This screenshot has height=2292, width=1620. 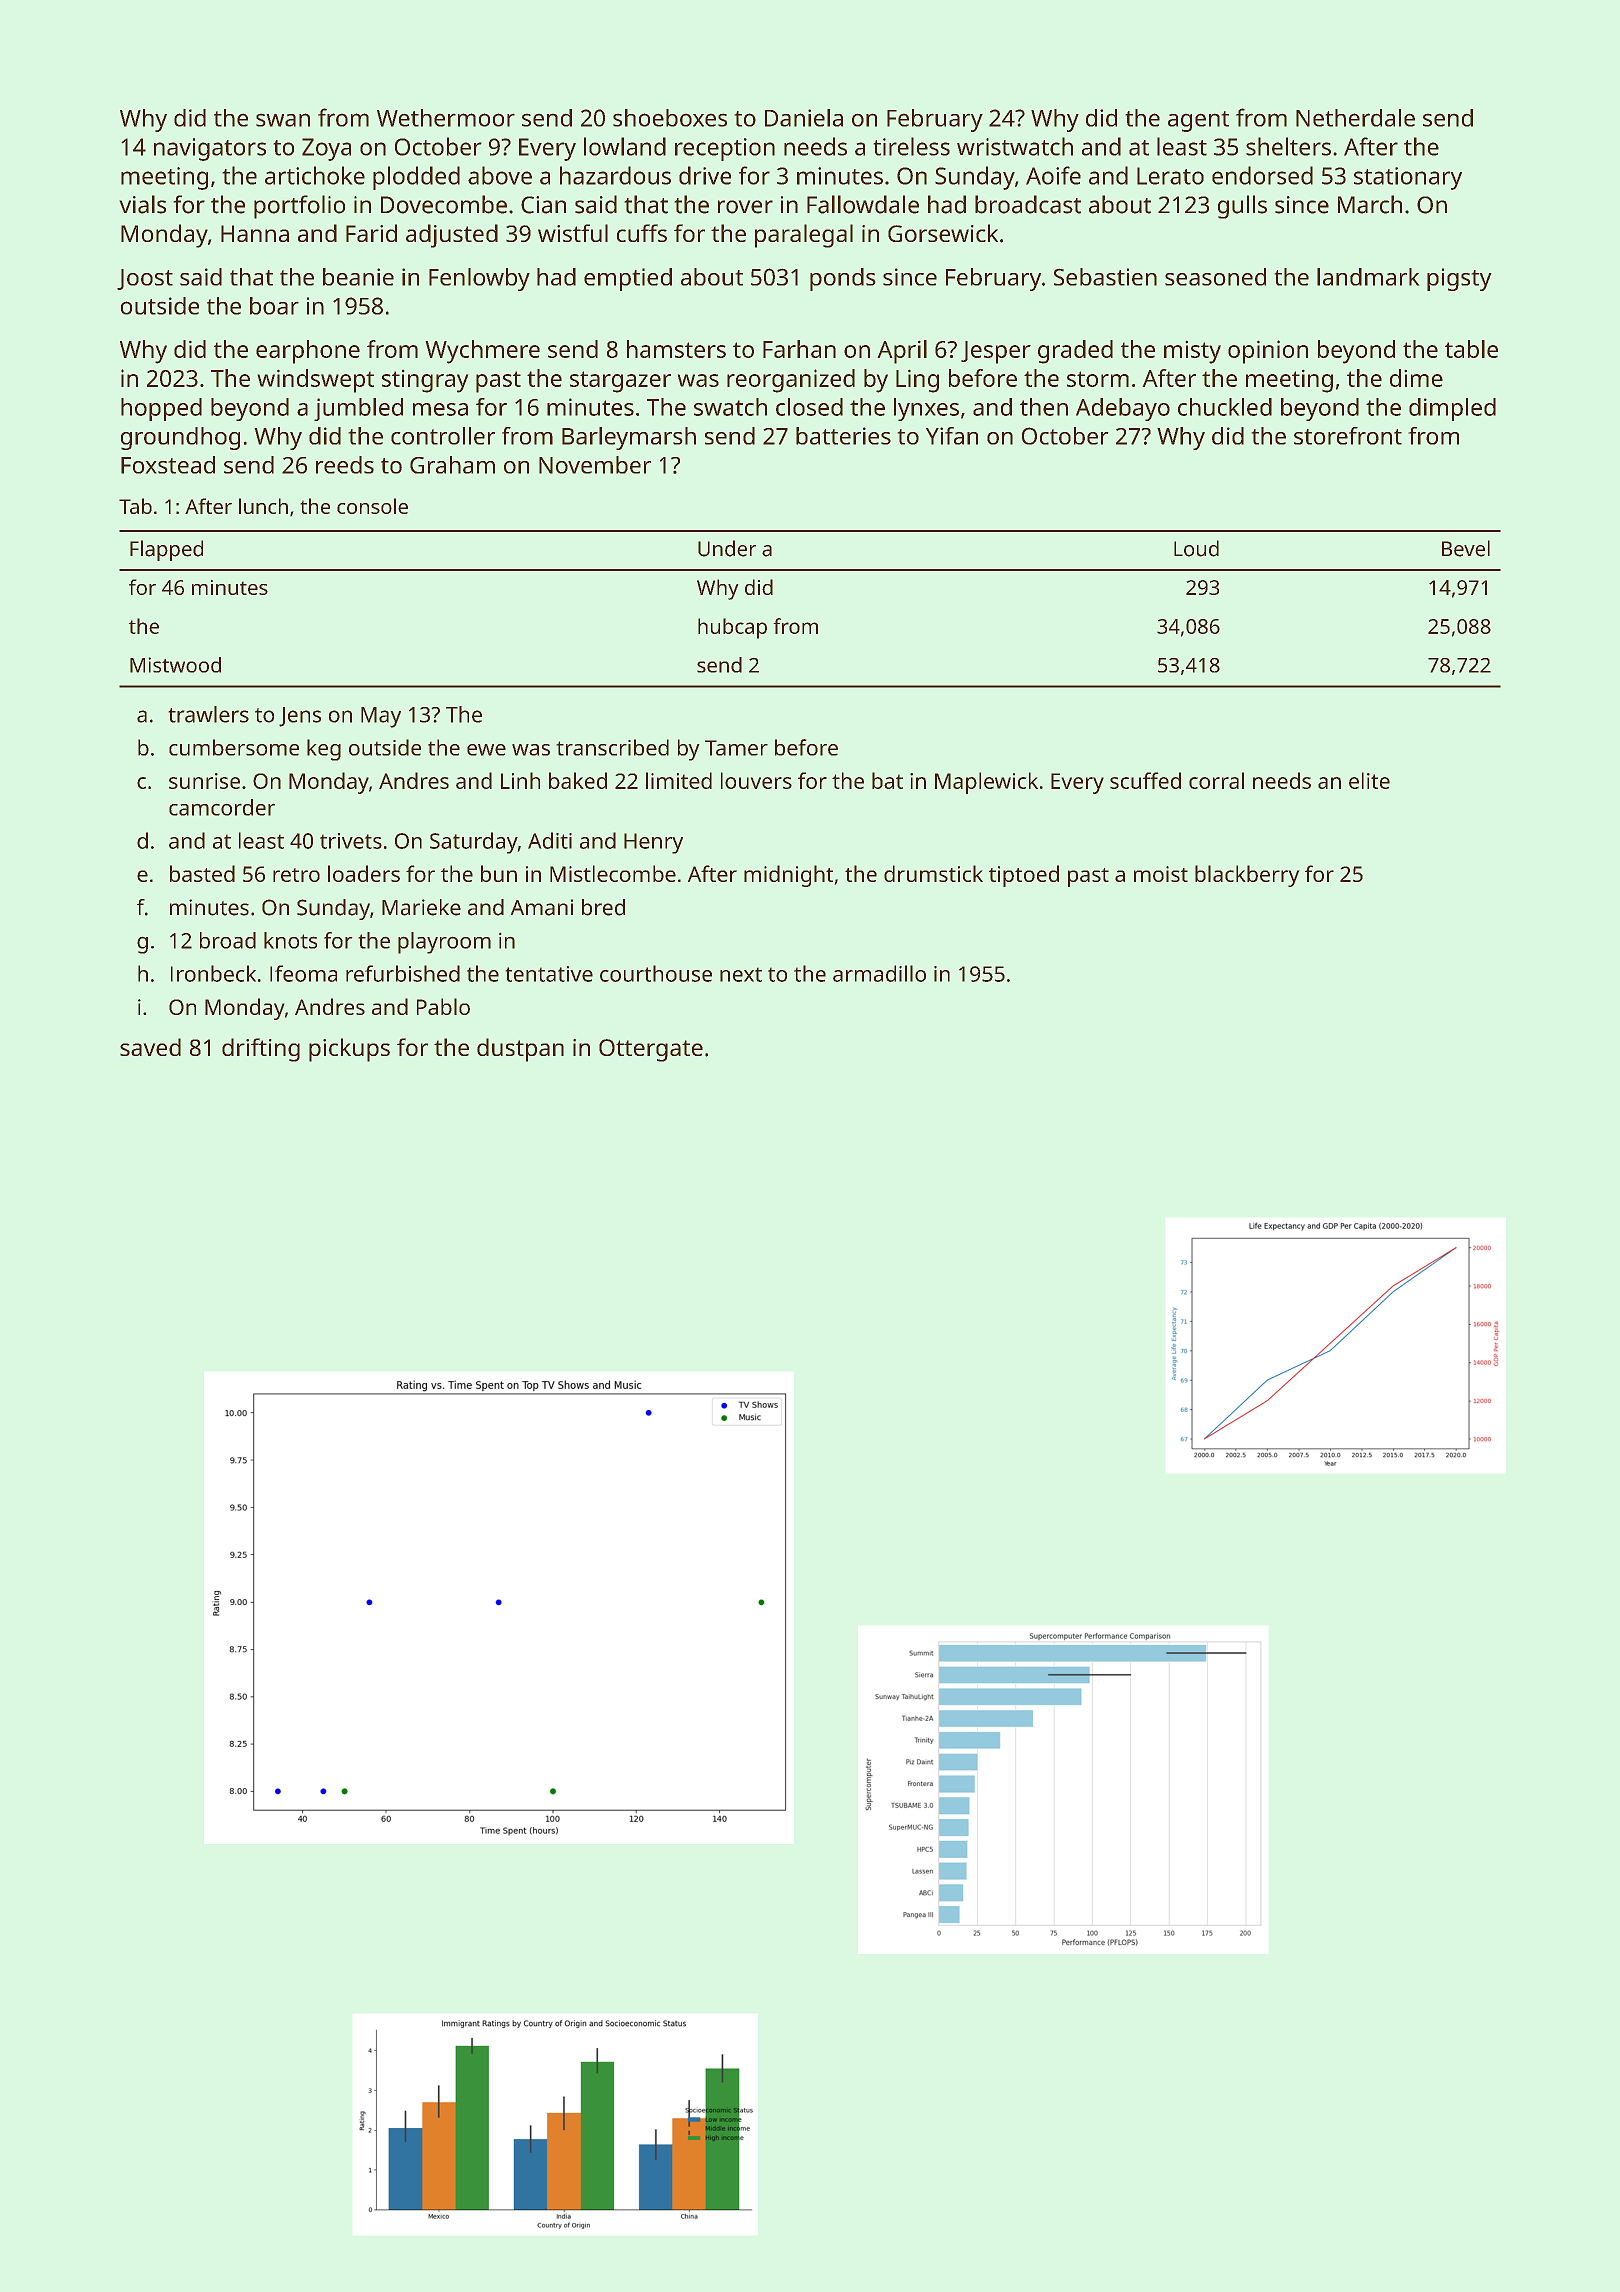 I want to click on batteries, so click(x=843, y=436).
